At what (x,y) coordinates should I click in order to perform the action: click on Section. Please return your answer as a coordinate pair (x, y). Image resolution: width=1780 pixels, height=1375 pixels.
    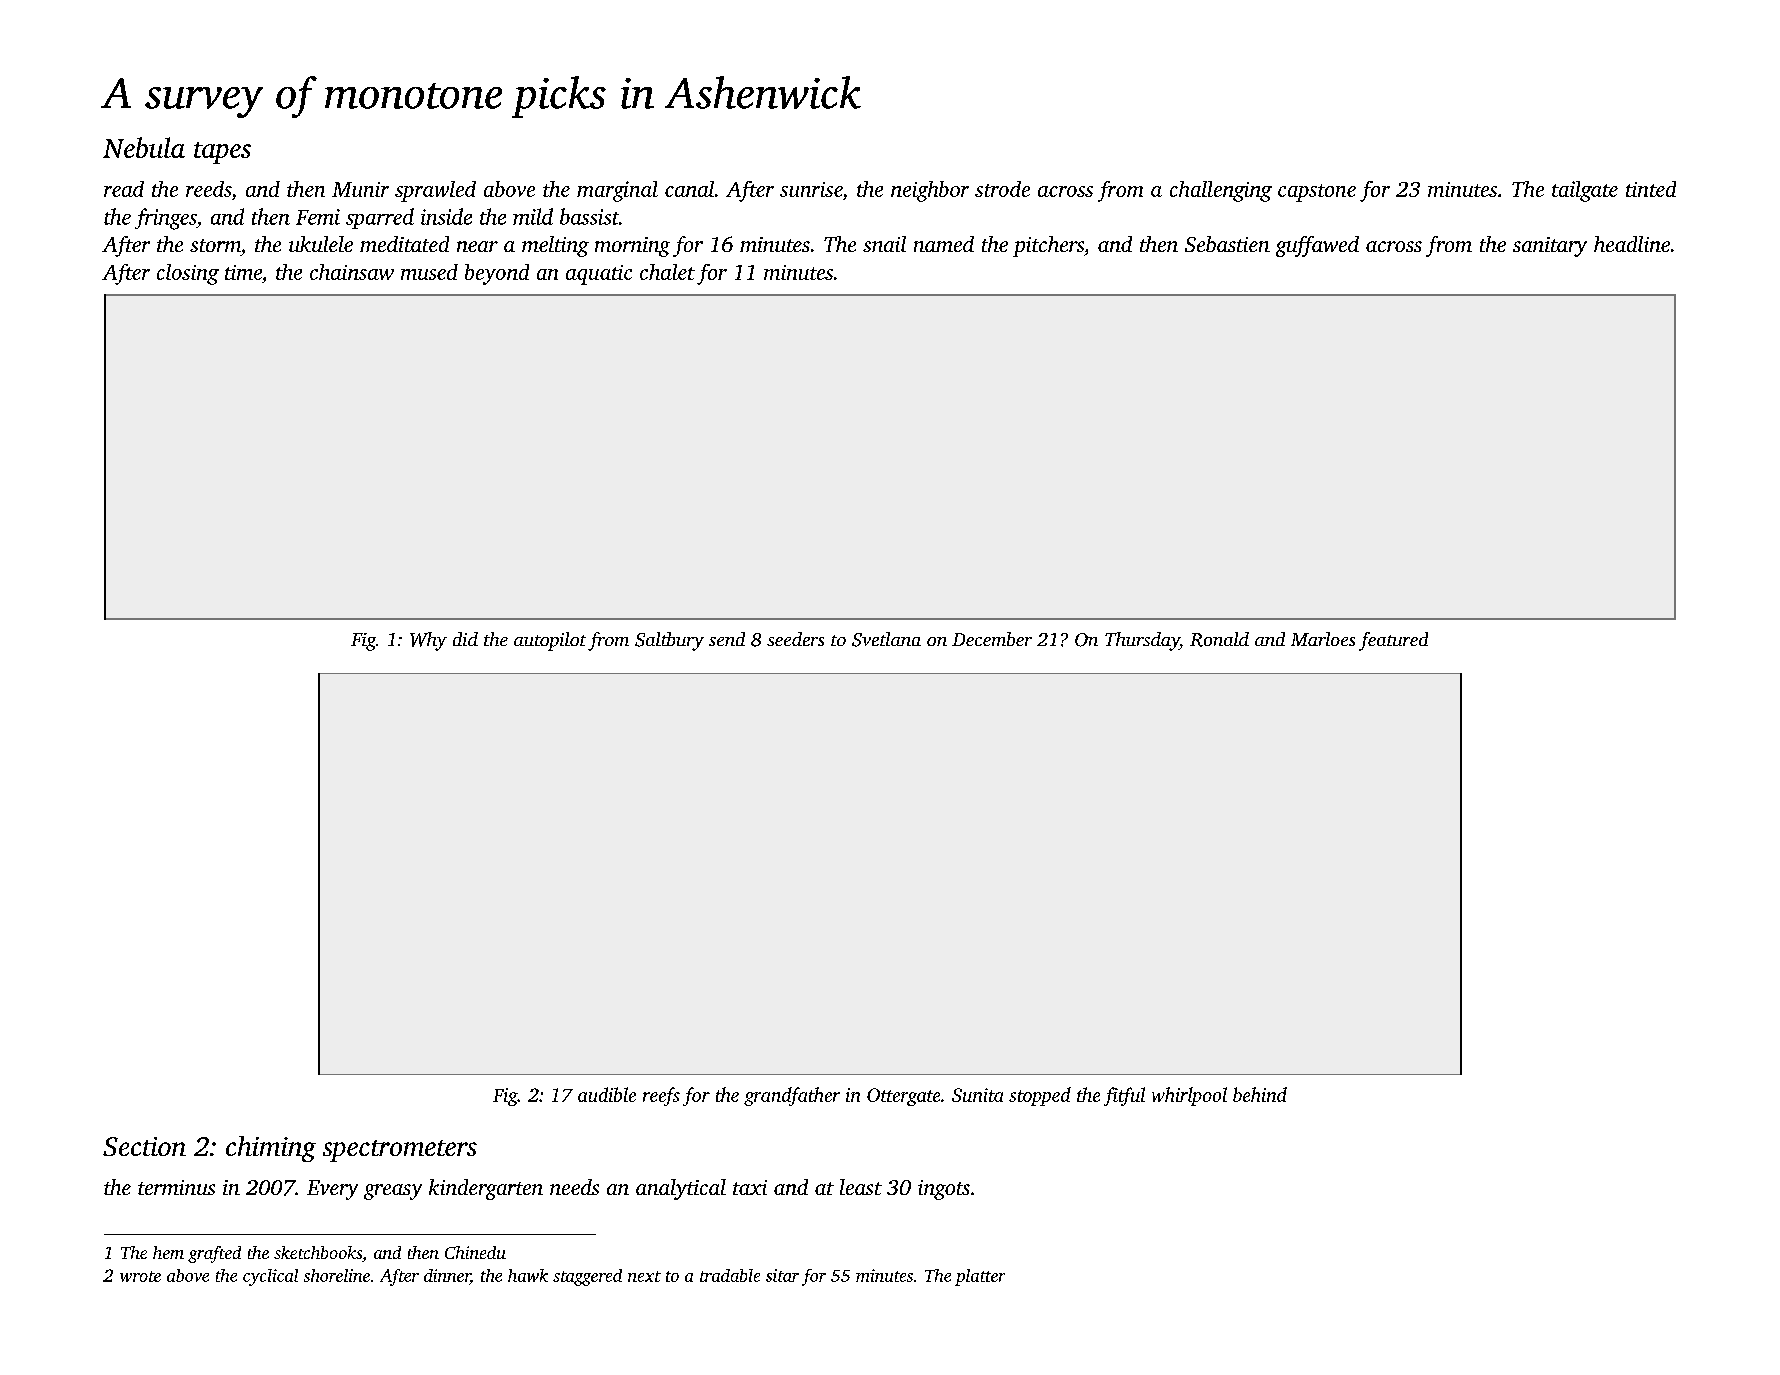
    Looking at the image, I should click on (144, 1146).
